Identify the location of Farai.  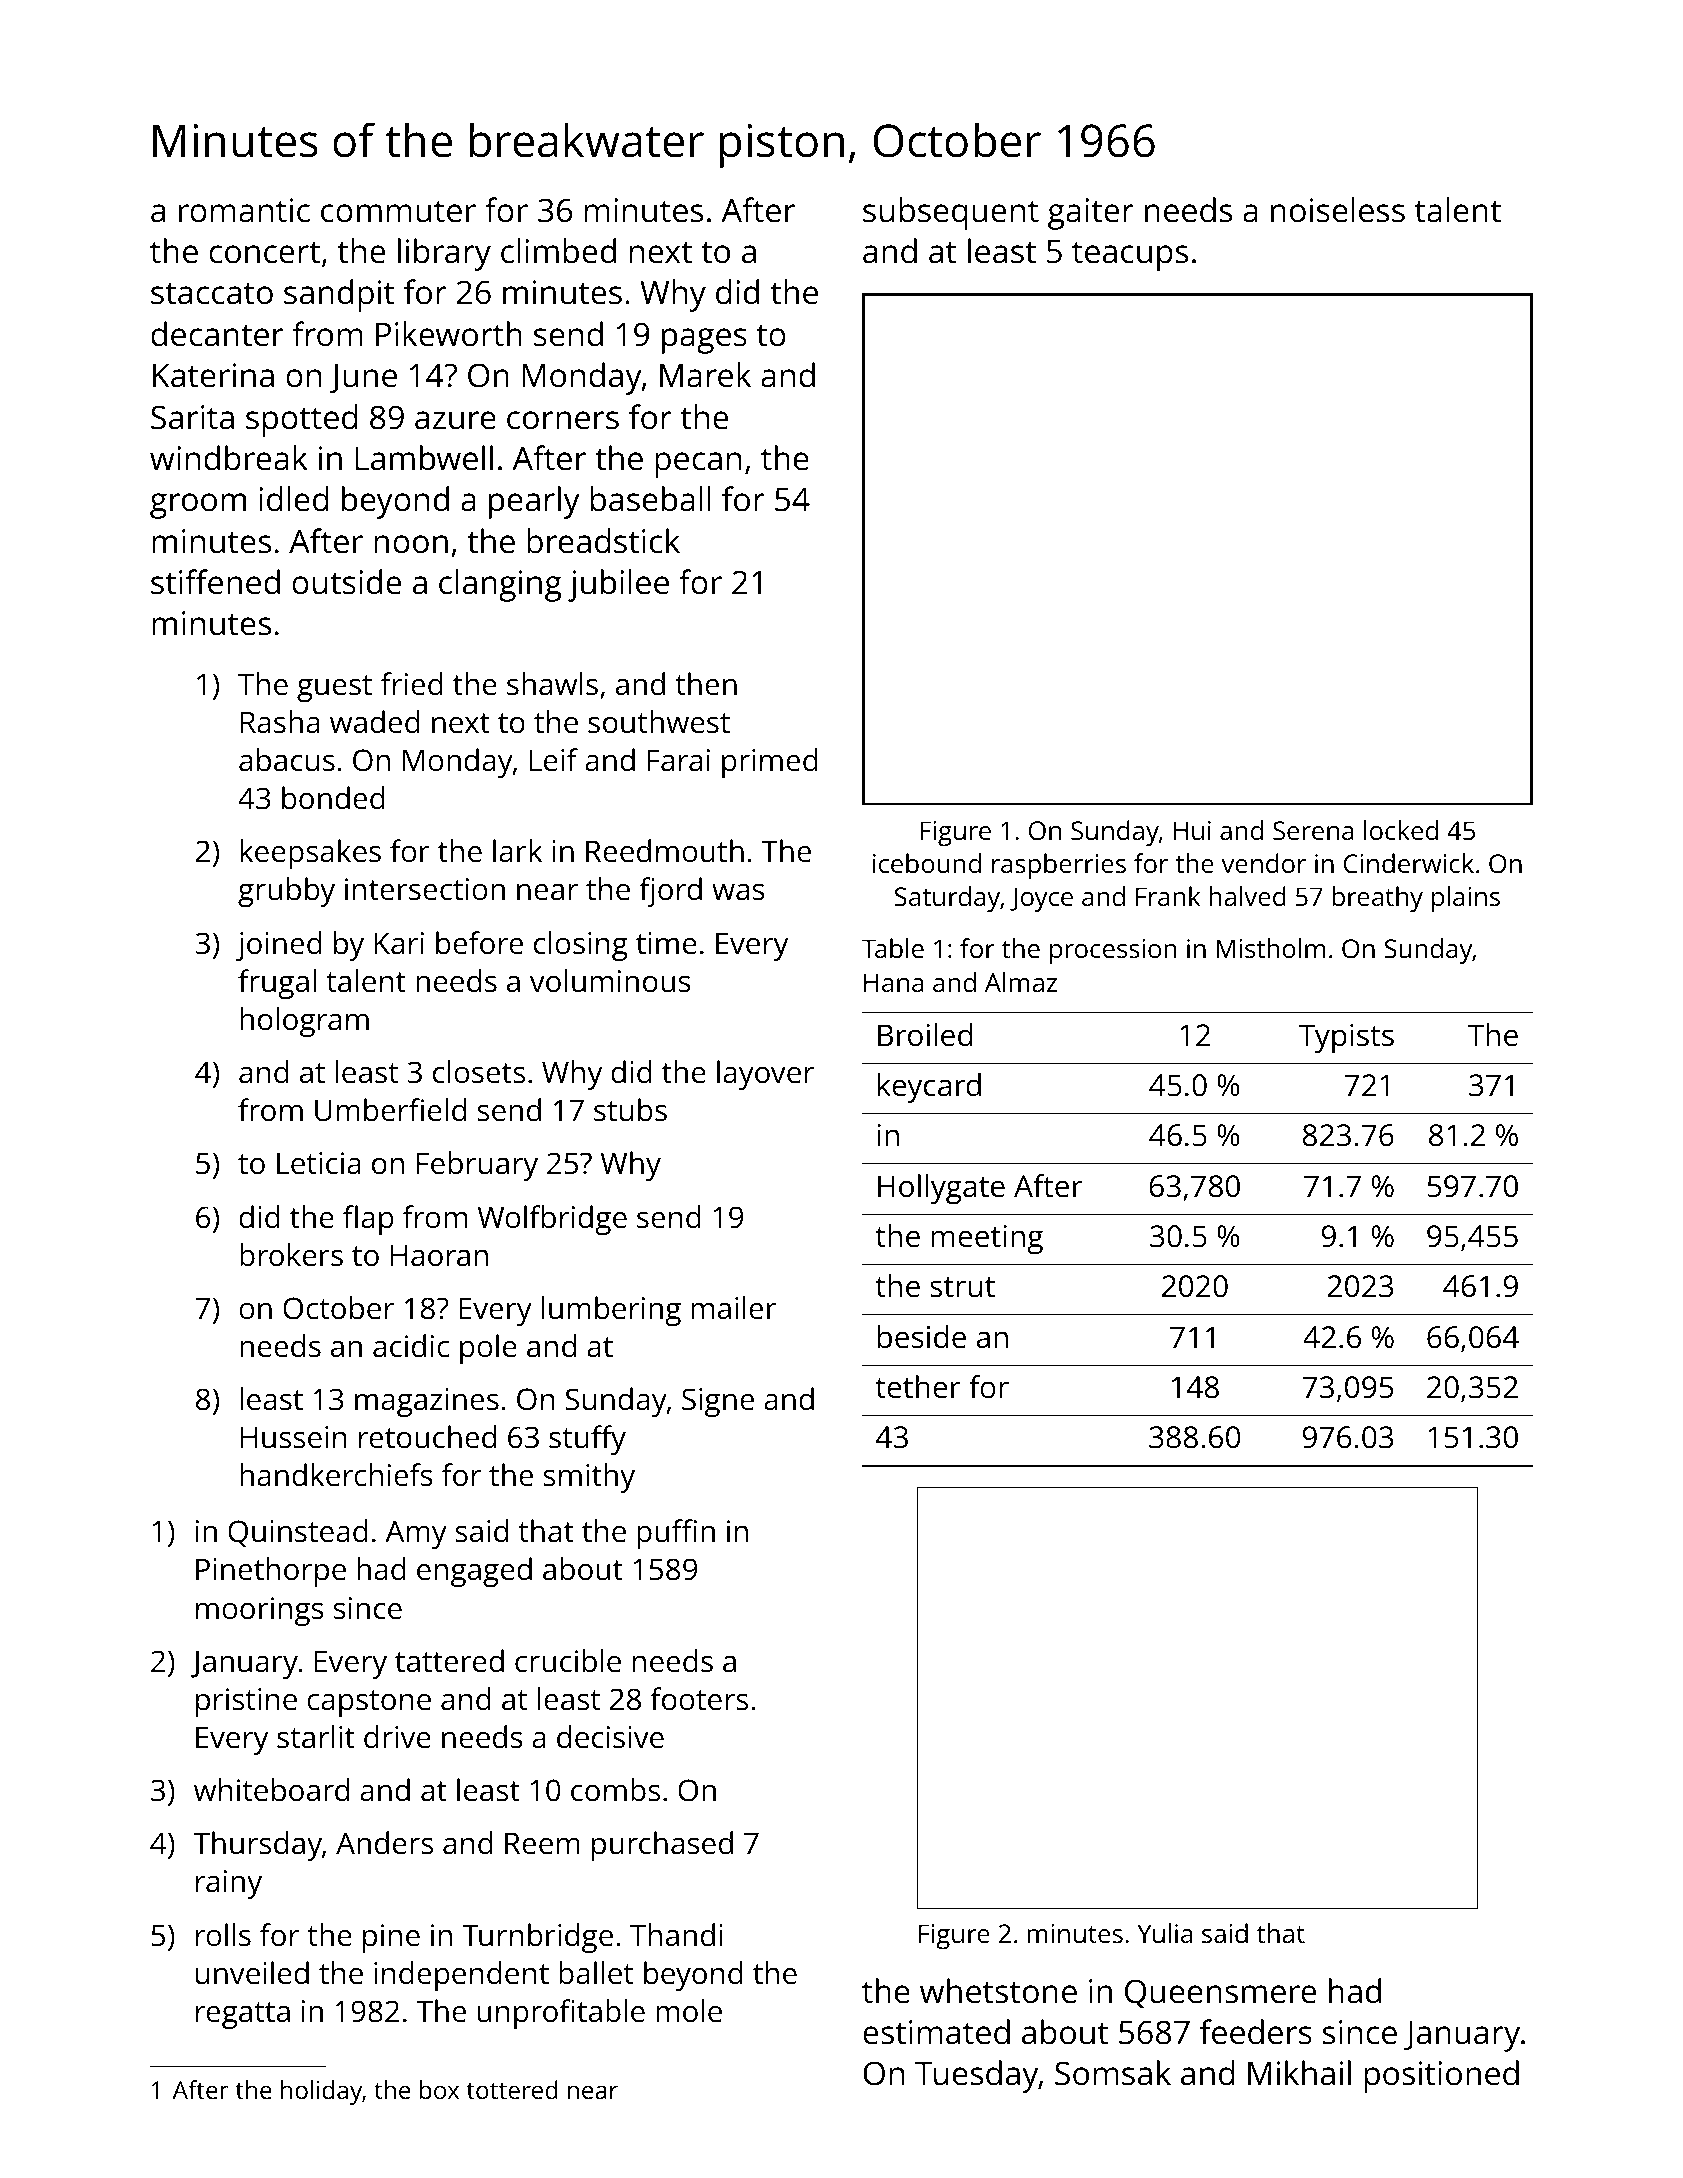
(678, 760).
